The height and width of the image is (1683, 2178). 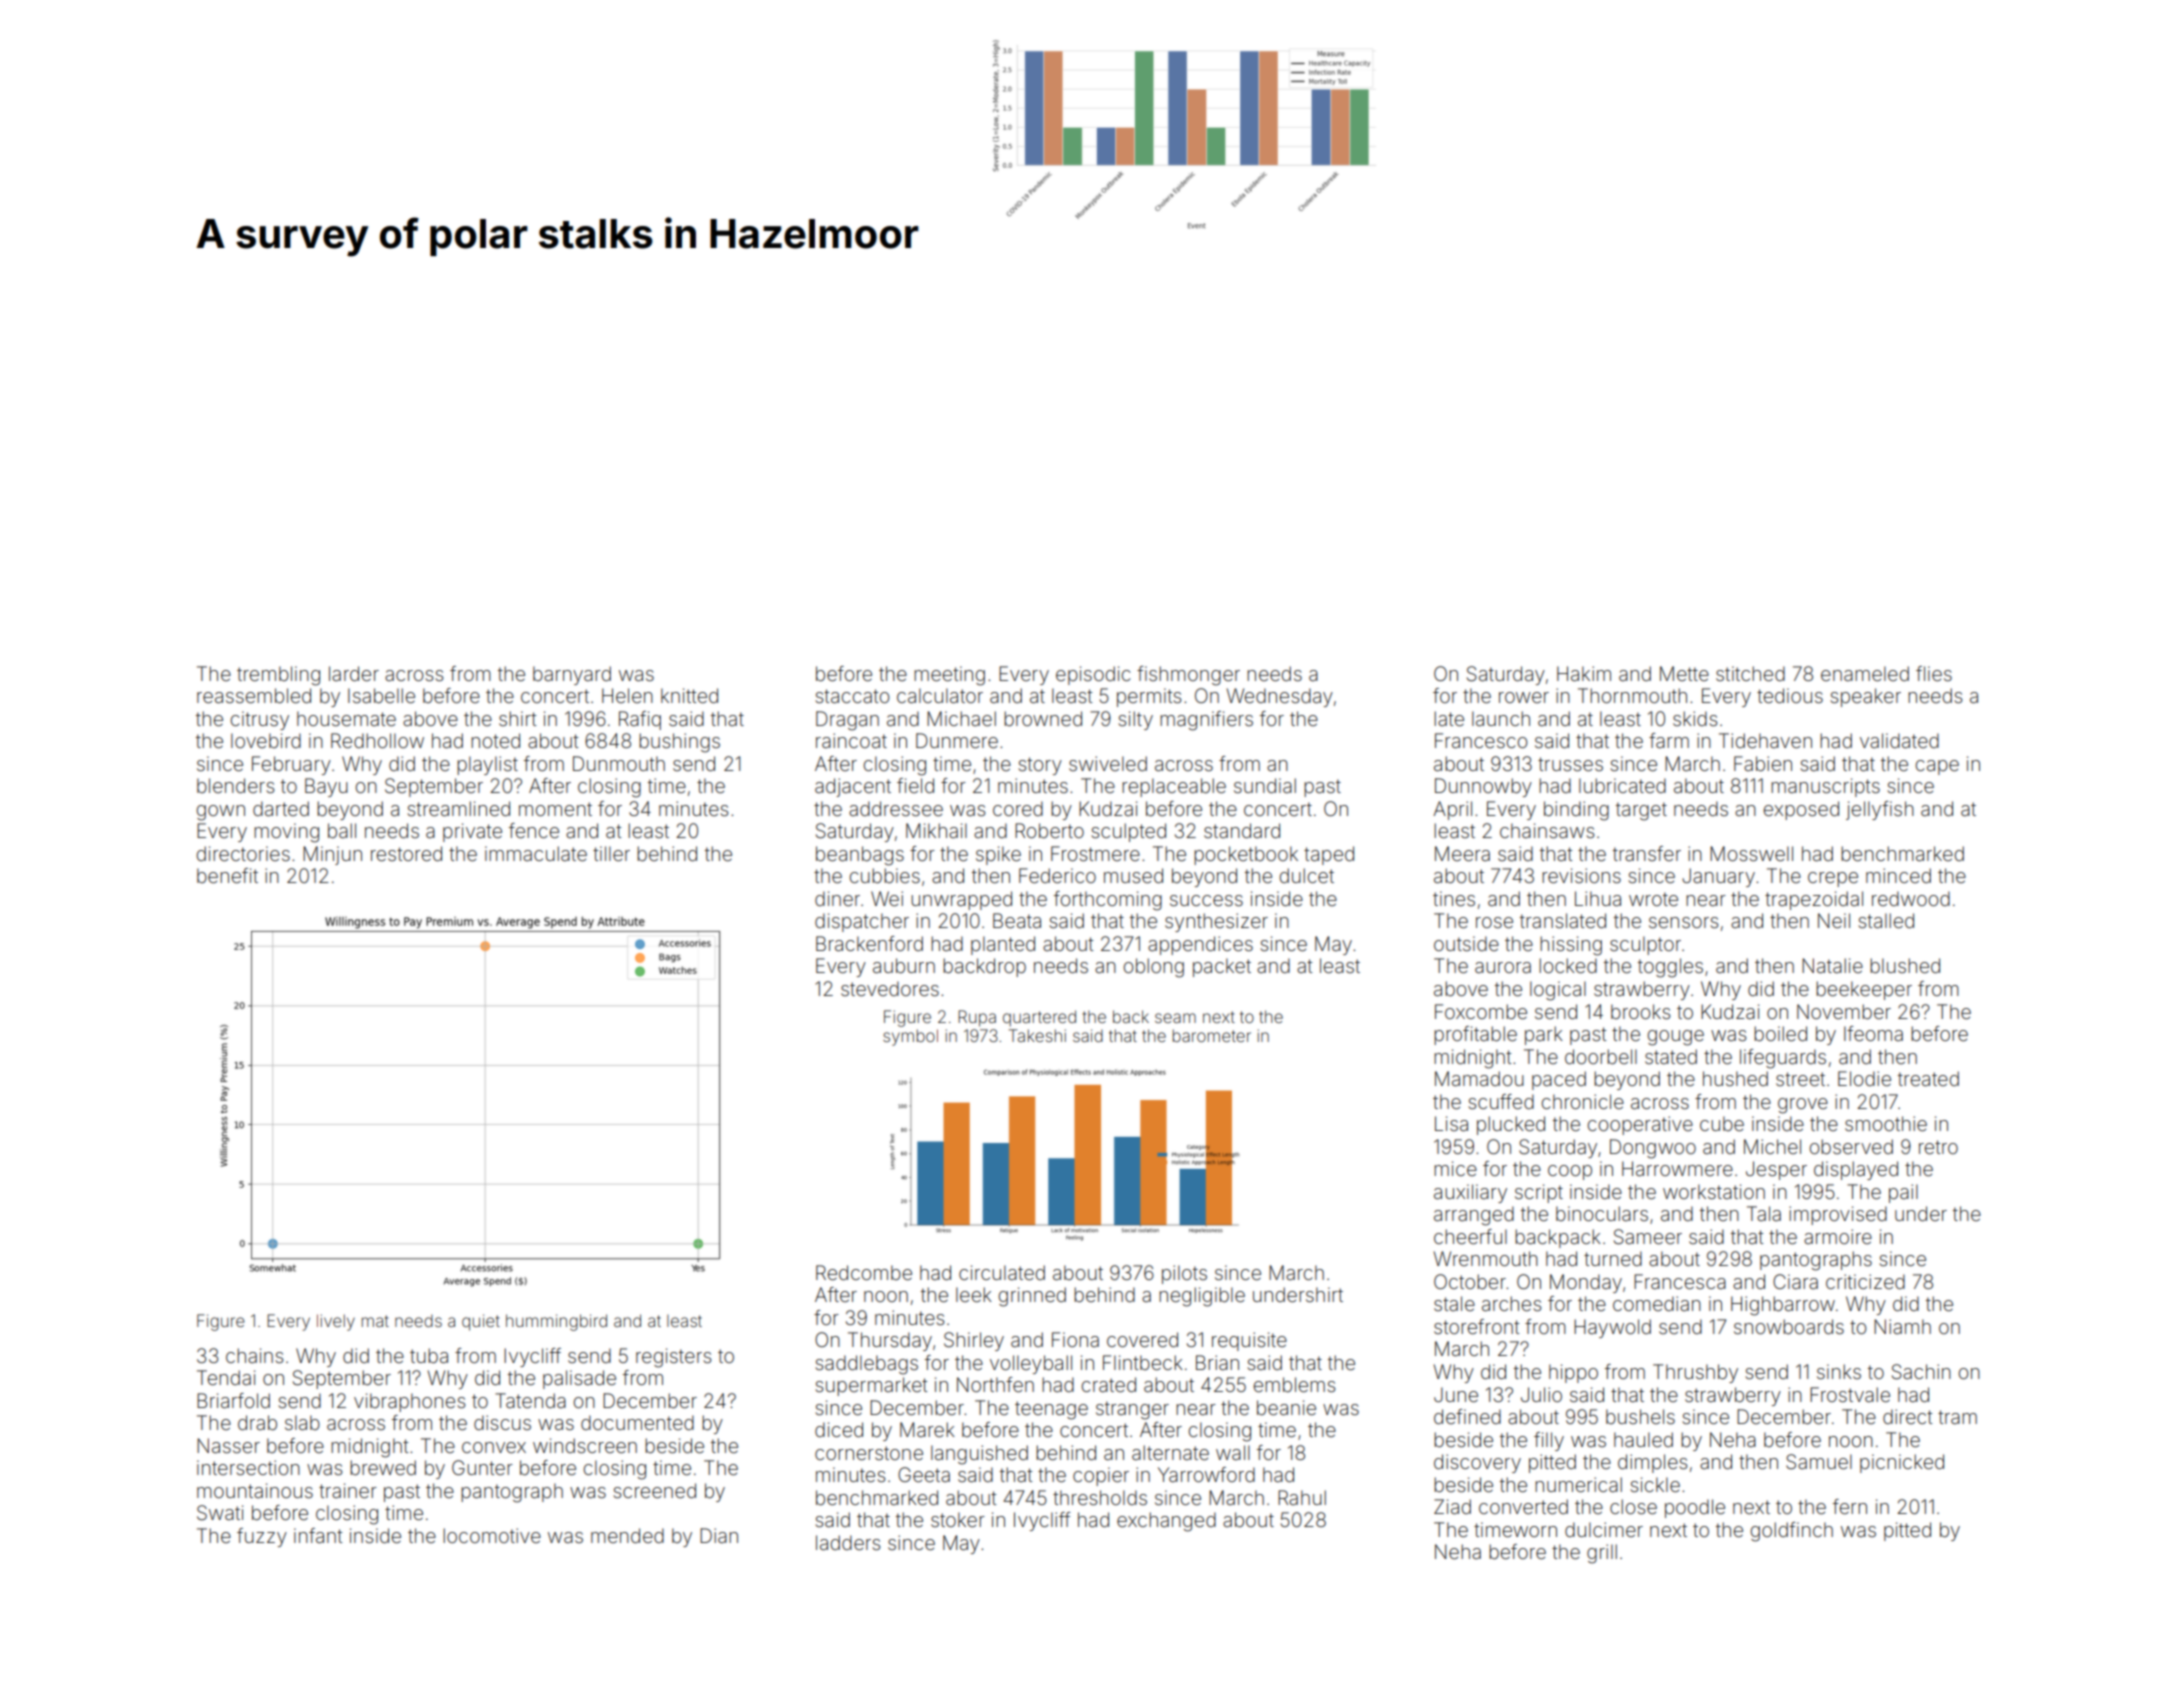 What do you see at coordinates (611, 853) in the image?
I see `tiller` at bounding box center [611, 853].
